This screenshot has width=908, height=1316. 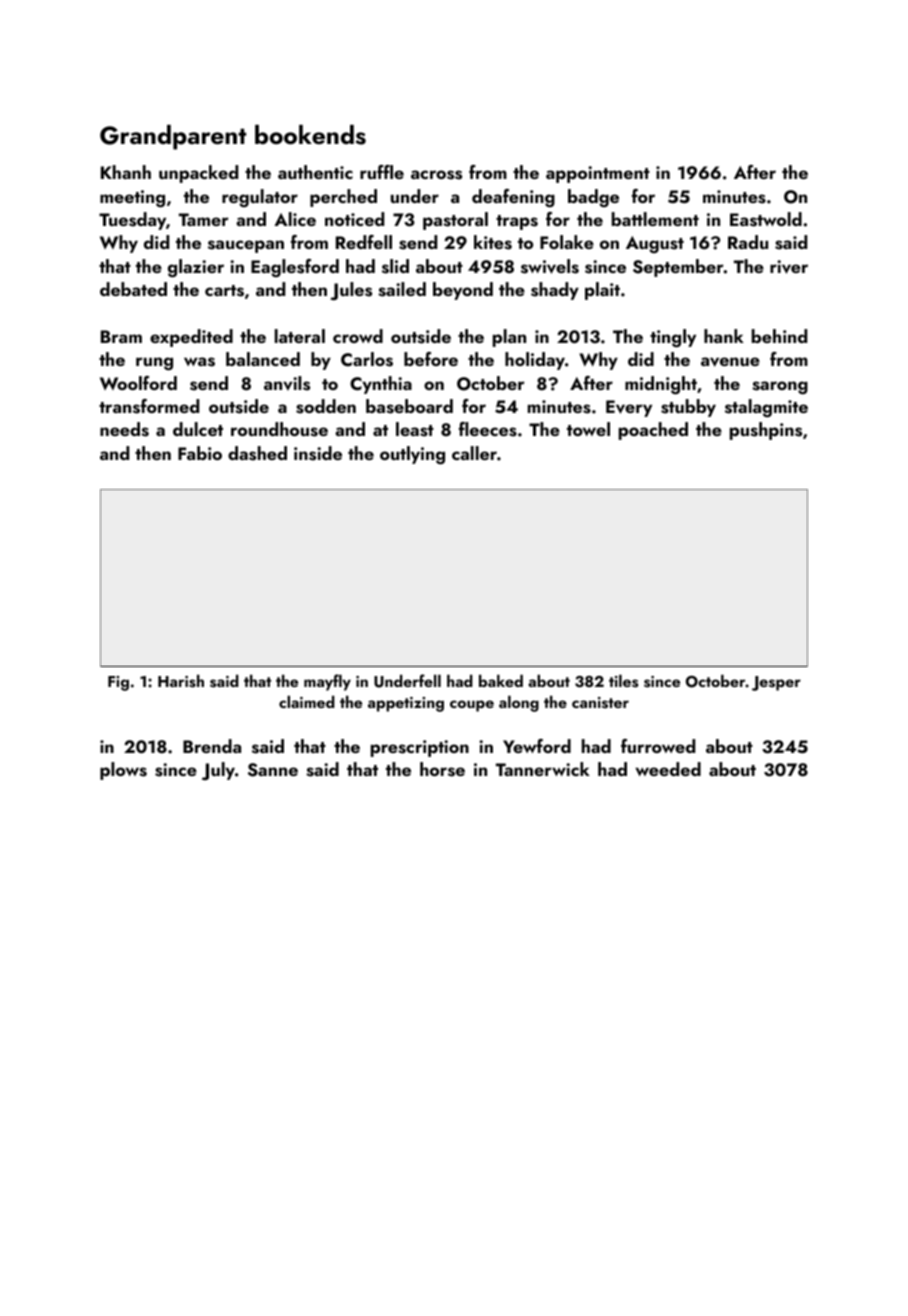 What do you see at coordinates (555, 291) in the screenshot?
I see `shady` at bounding box center [555, 291].
